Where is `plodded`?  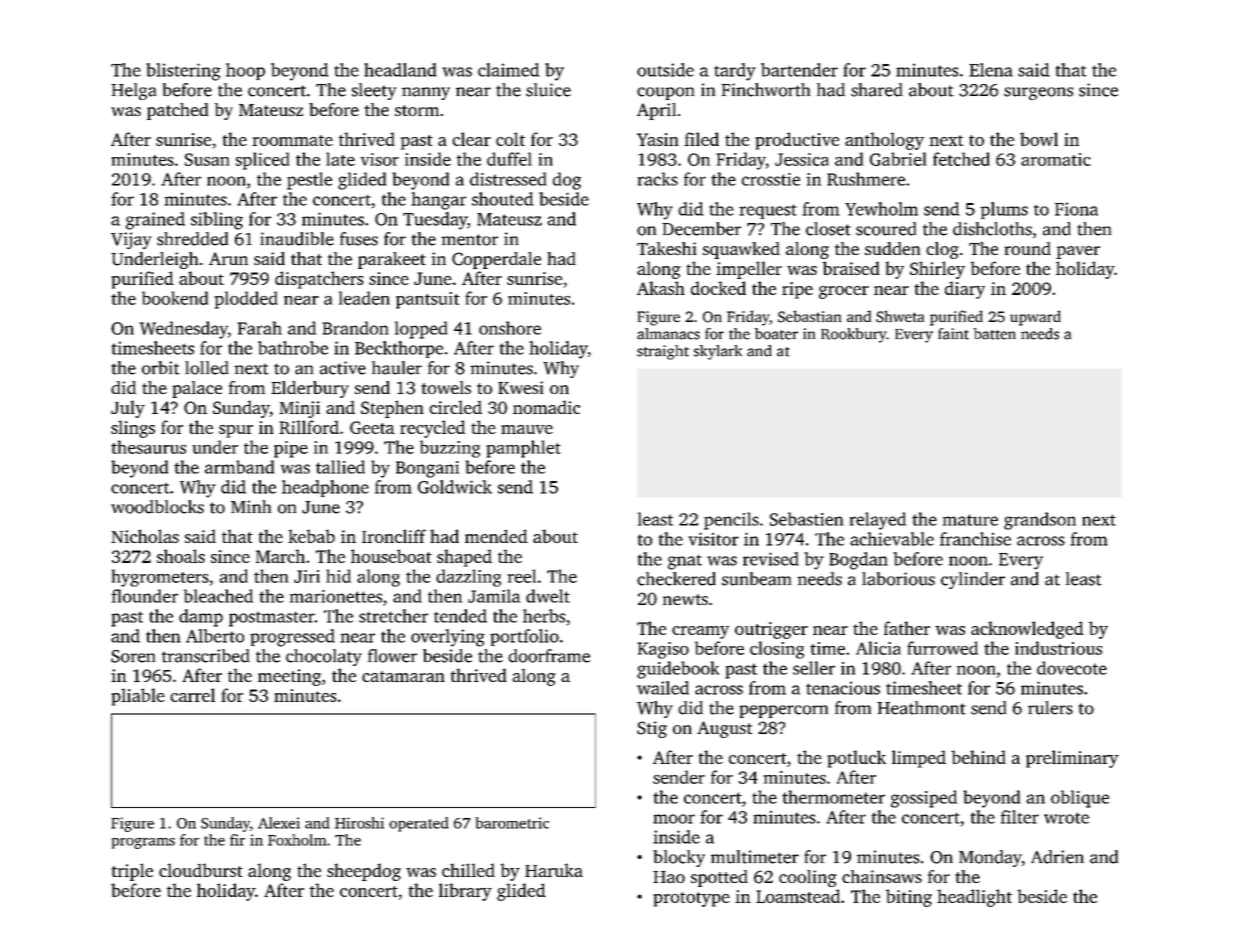 plodded is located at coordinates (246, 300).
